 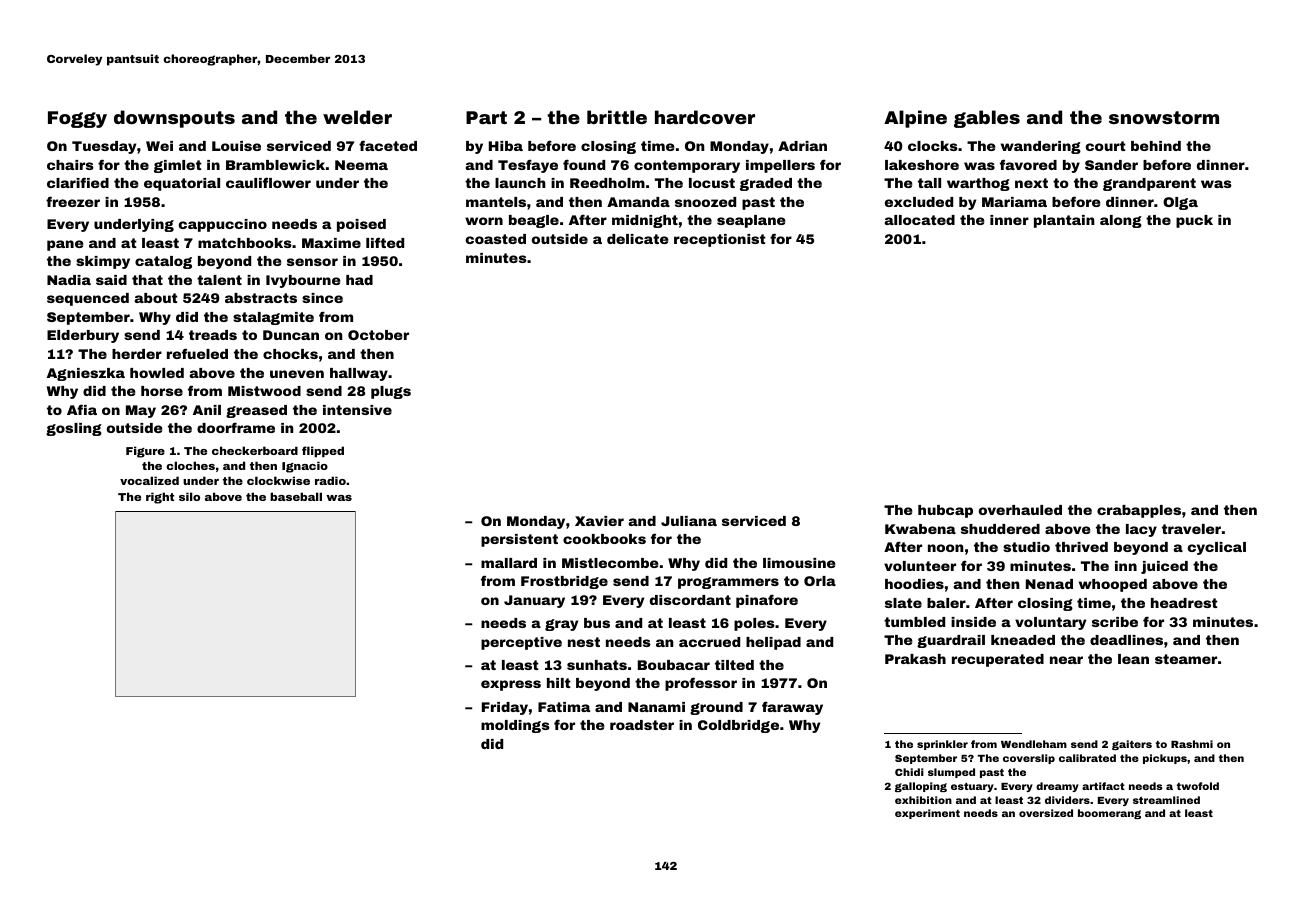 I want to click on seaplane, so click(x=751, y=221).
